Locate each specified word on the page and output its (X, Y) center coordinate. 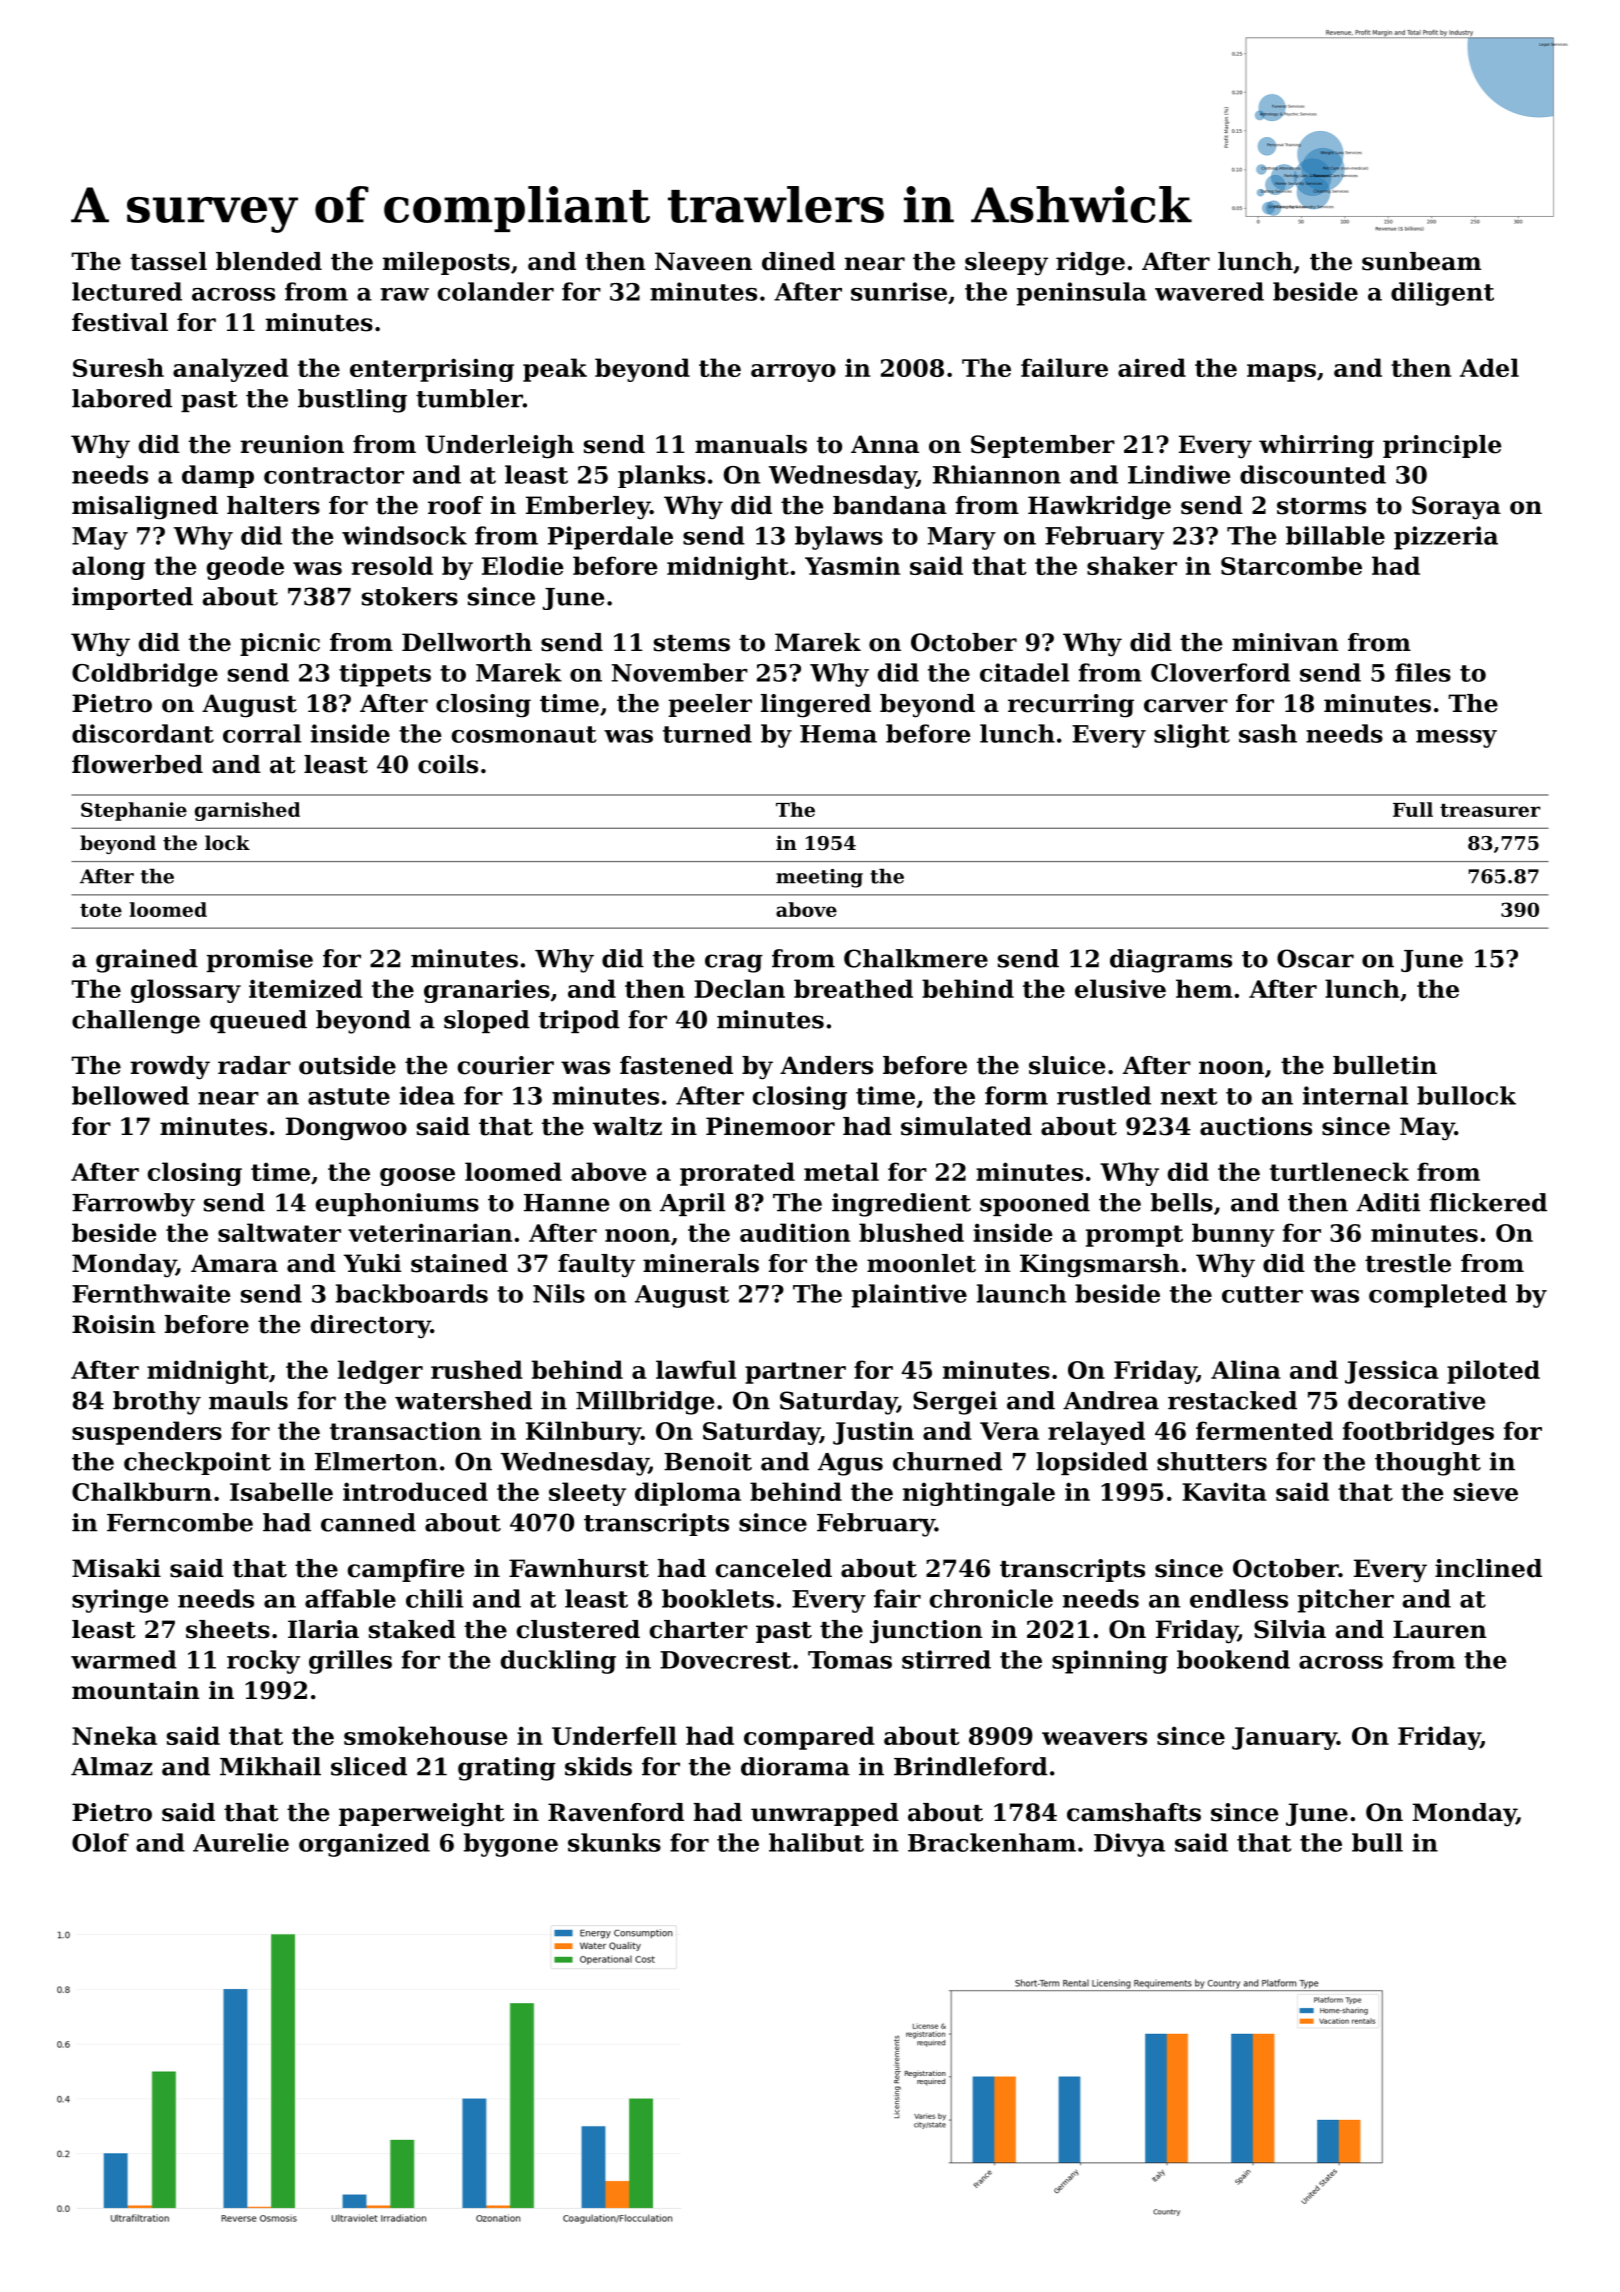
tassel (168, 261)
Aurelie (241, 1842)
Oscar (1315, 958)
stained (459, 1263)
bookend (1233, 1659)
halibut (816, 1842)
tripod (579, 1021)
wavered (1209, 291)
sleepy (1006, 264)
